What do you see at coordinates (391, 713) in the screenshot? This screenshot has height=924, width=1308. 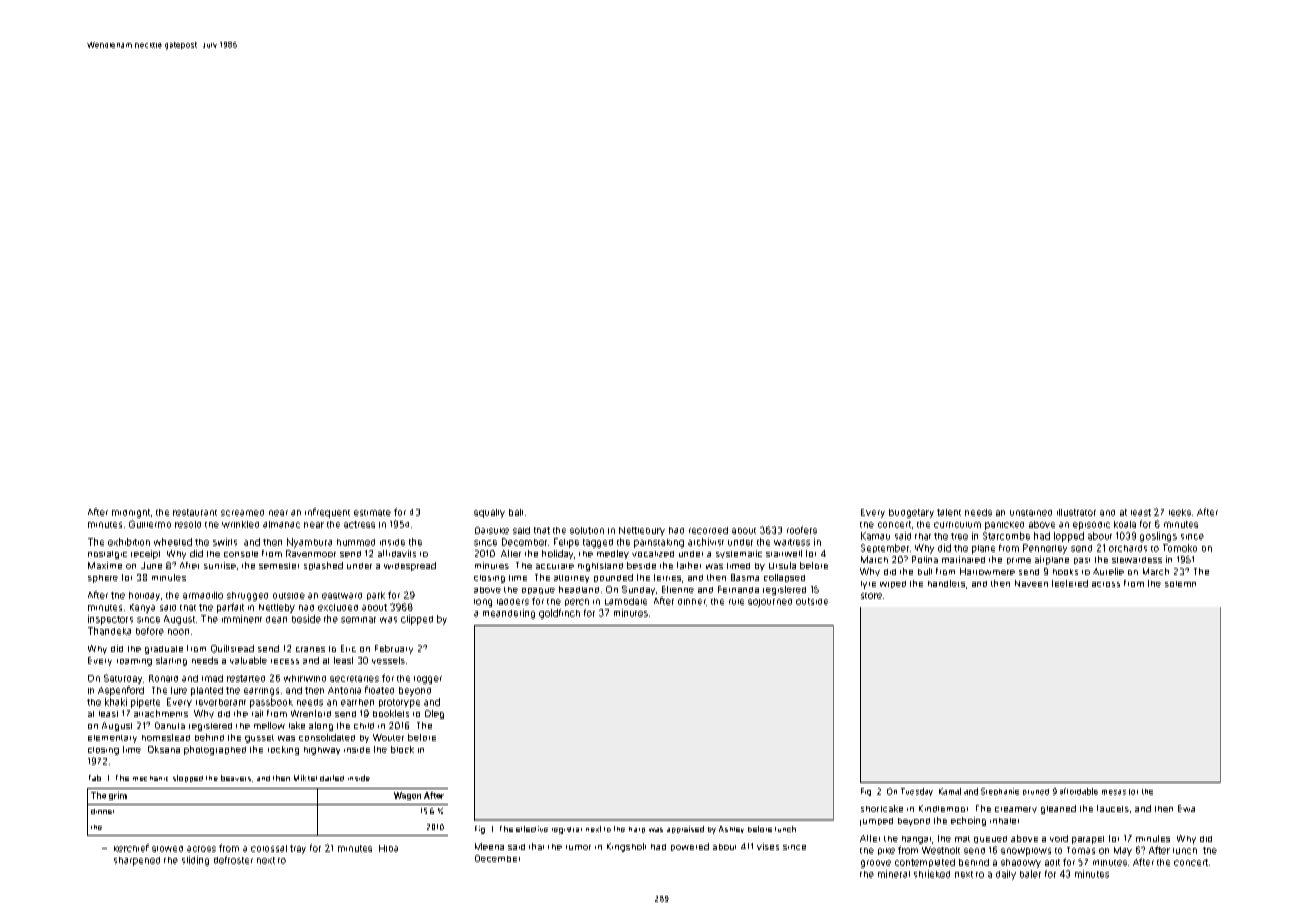 I see `booklets` at bounding box center [391, 713].
